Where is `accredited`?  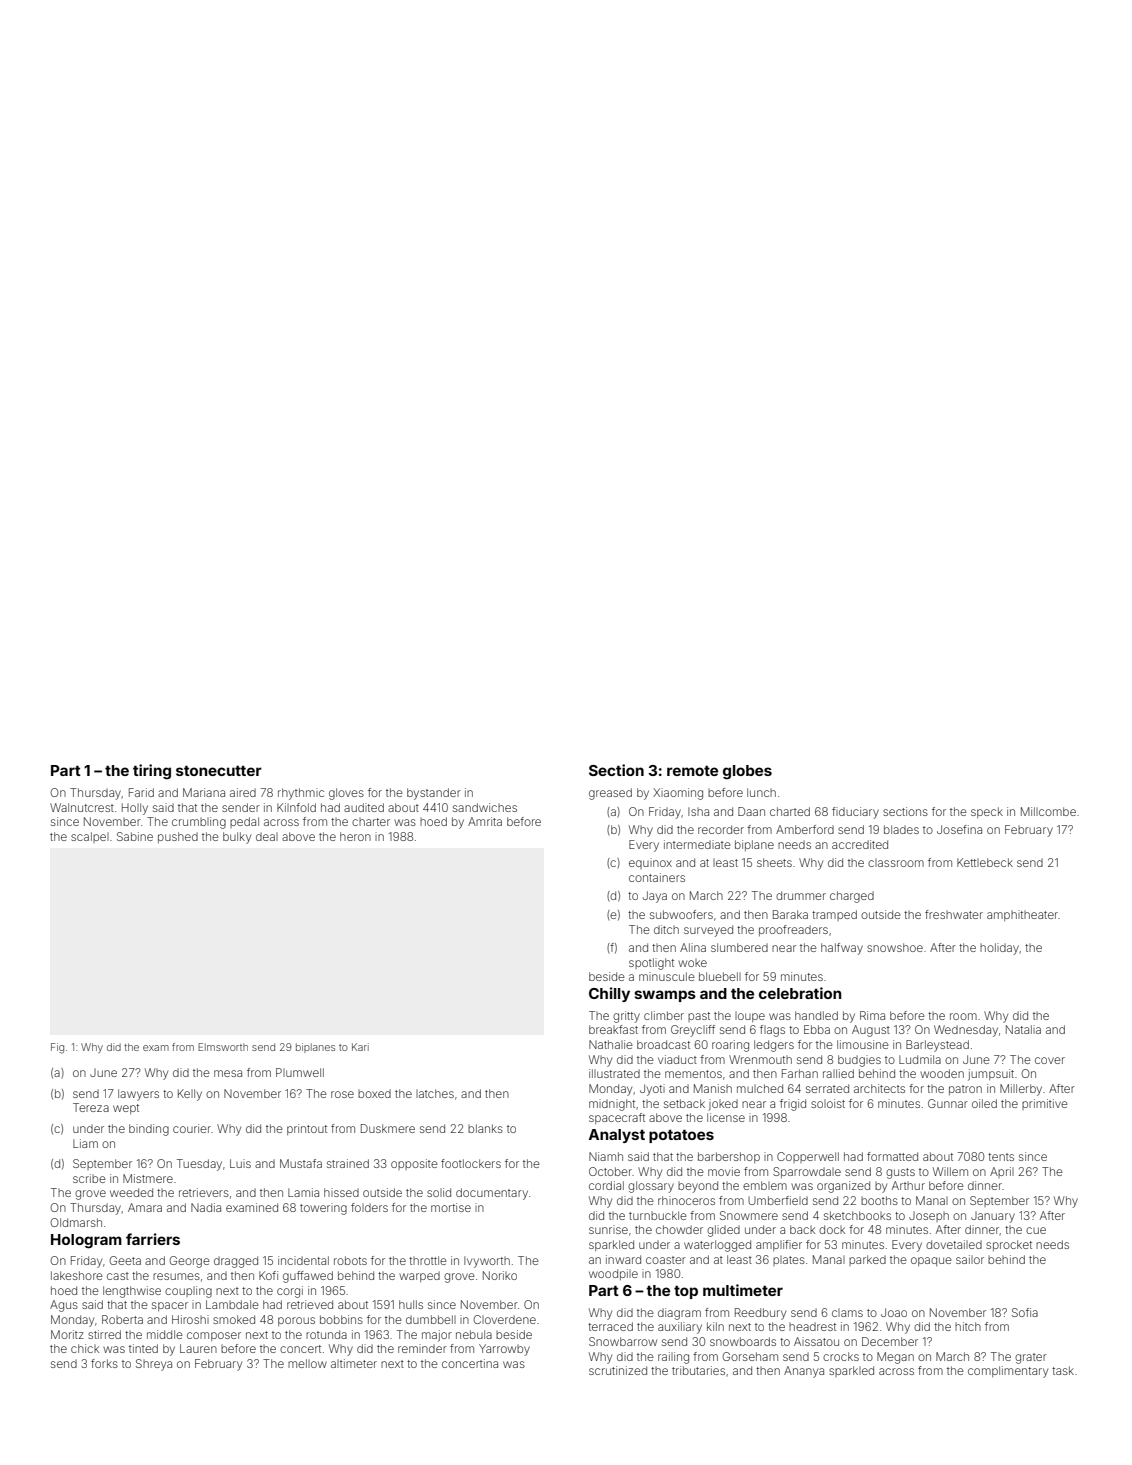
accredited is located at coordinates (860, 844).
